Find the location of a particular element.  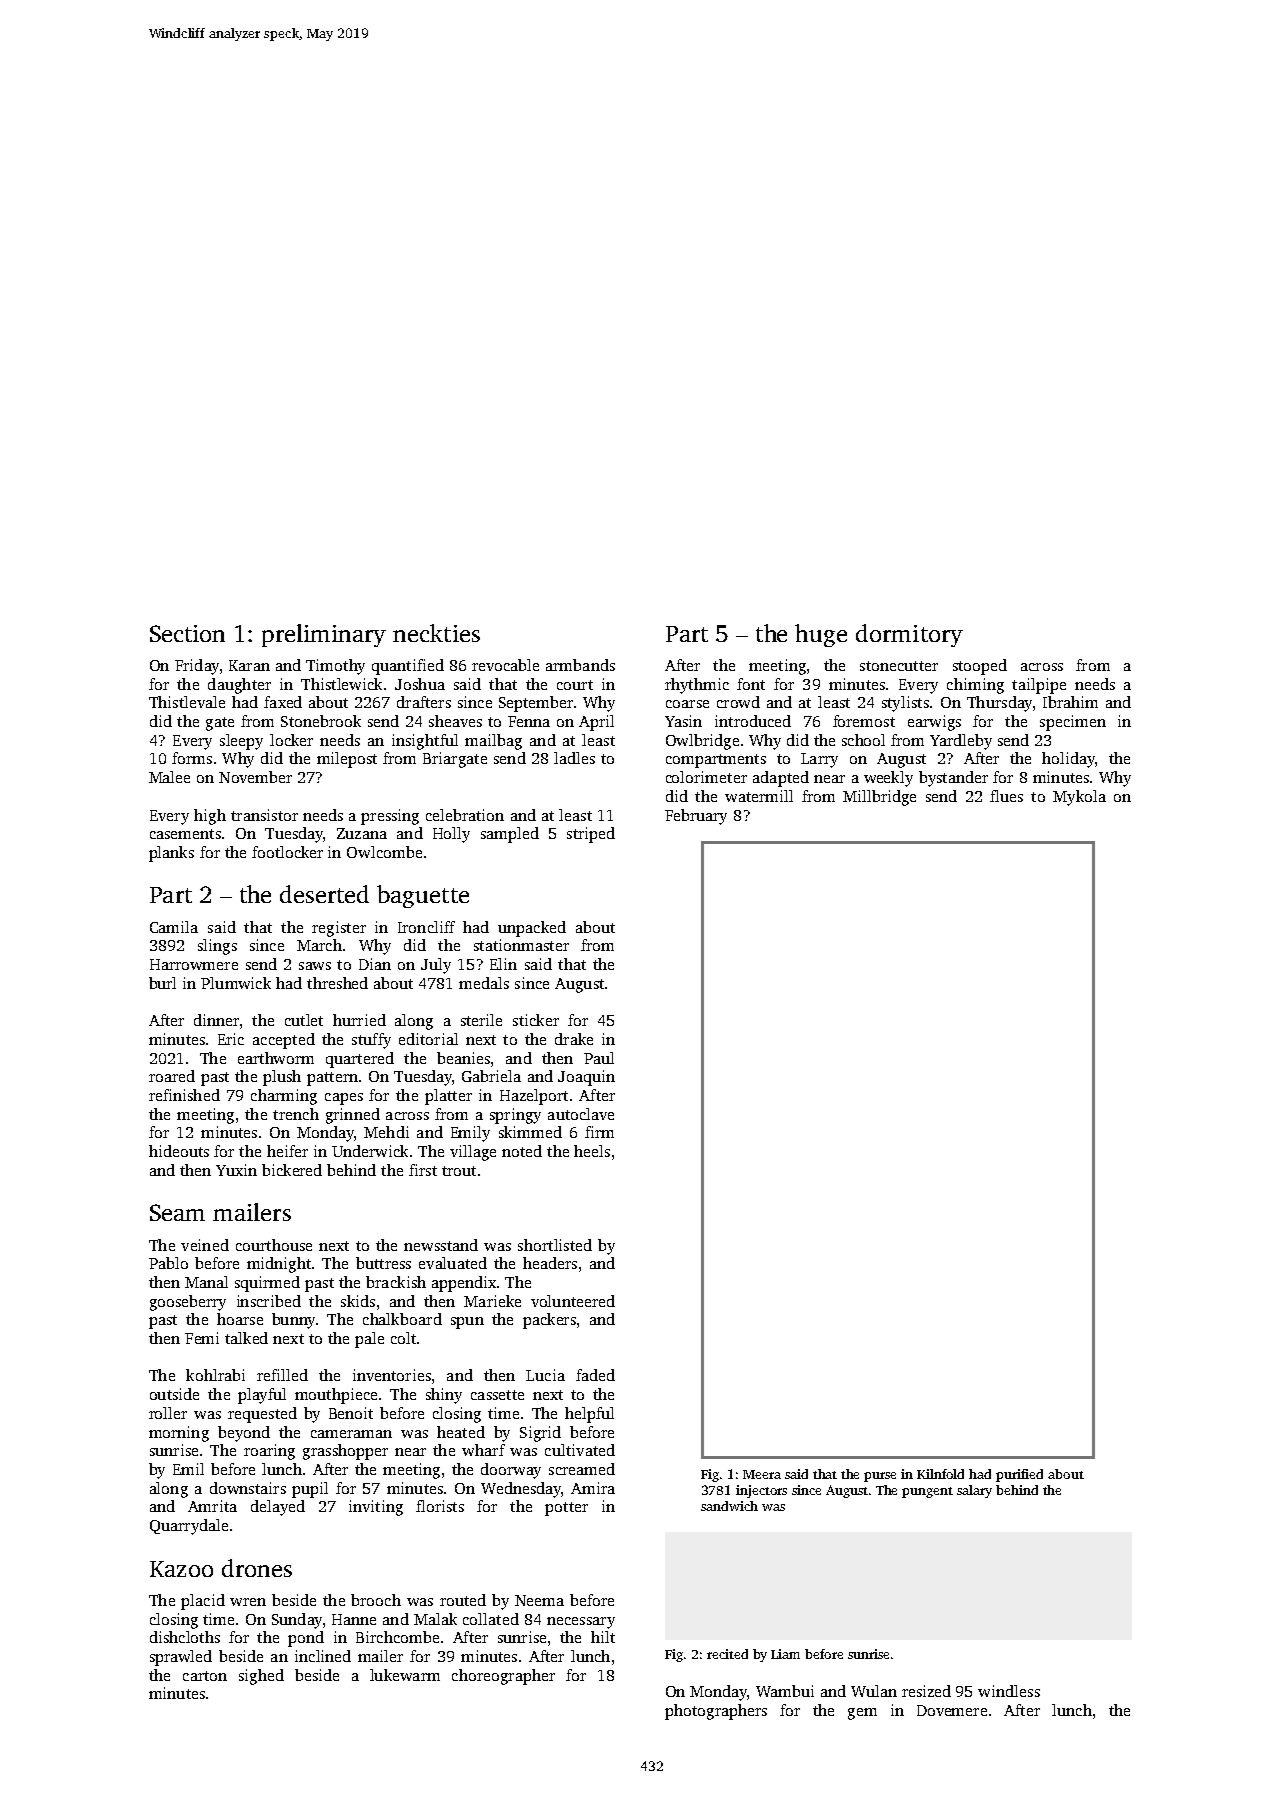

Section is located at coordinates (187, 633).
